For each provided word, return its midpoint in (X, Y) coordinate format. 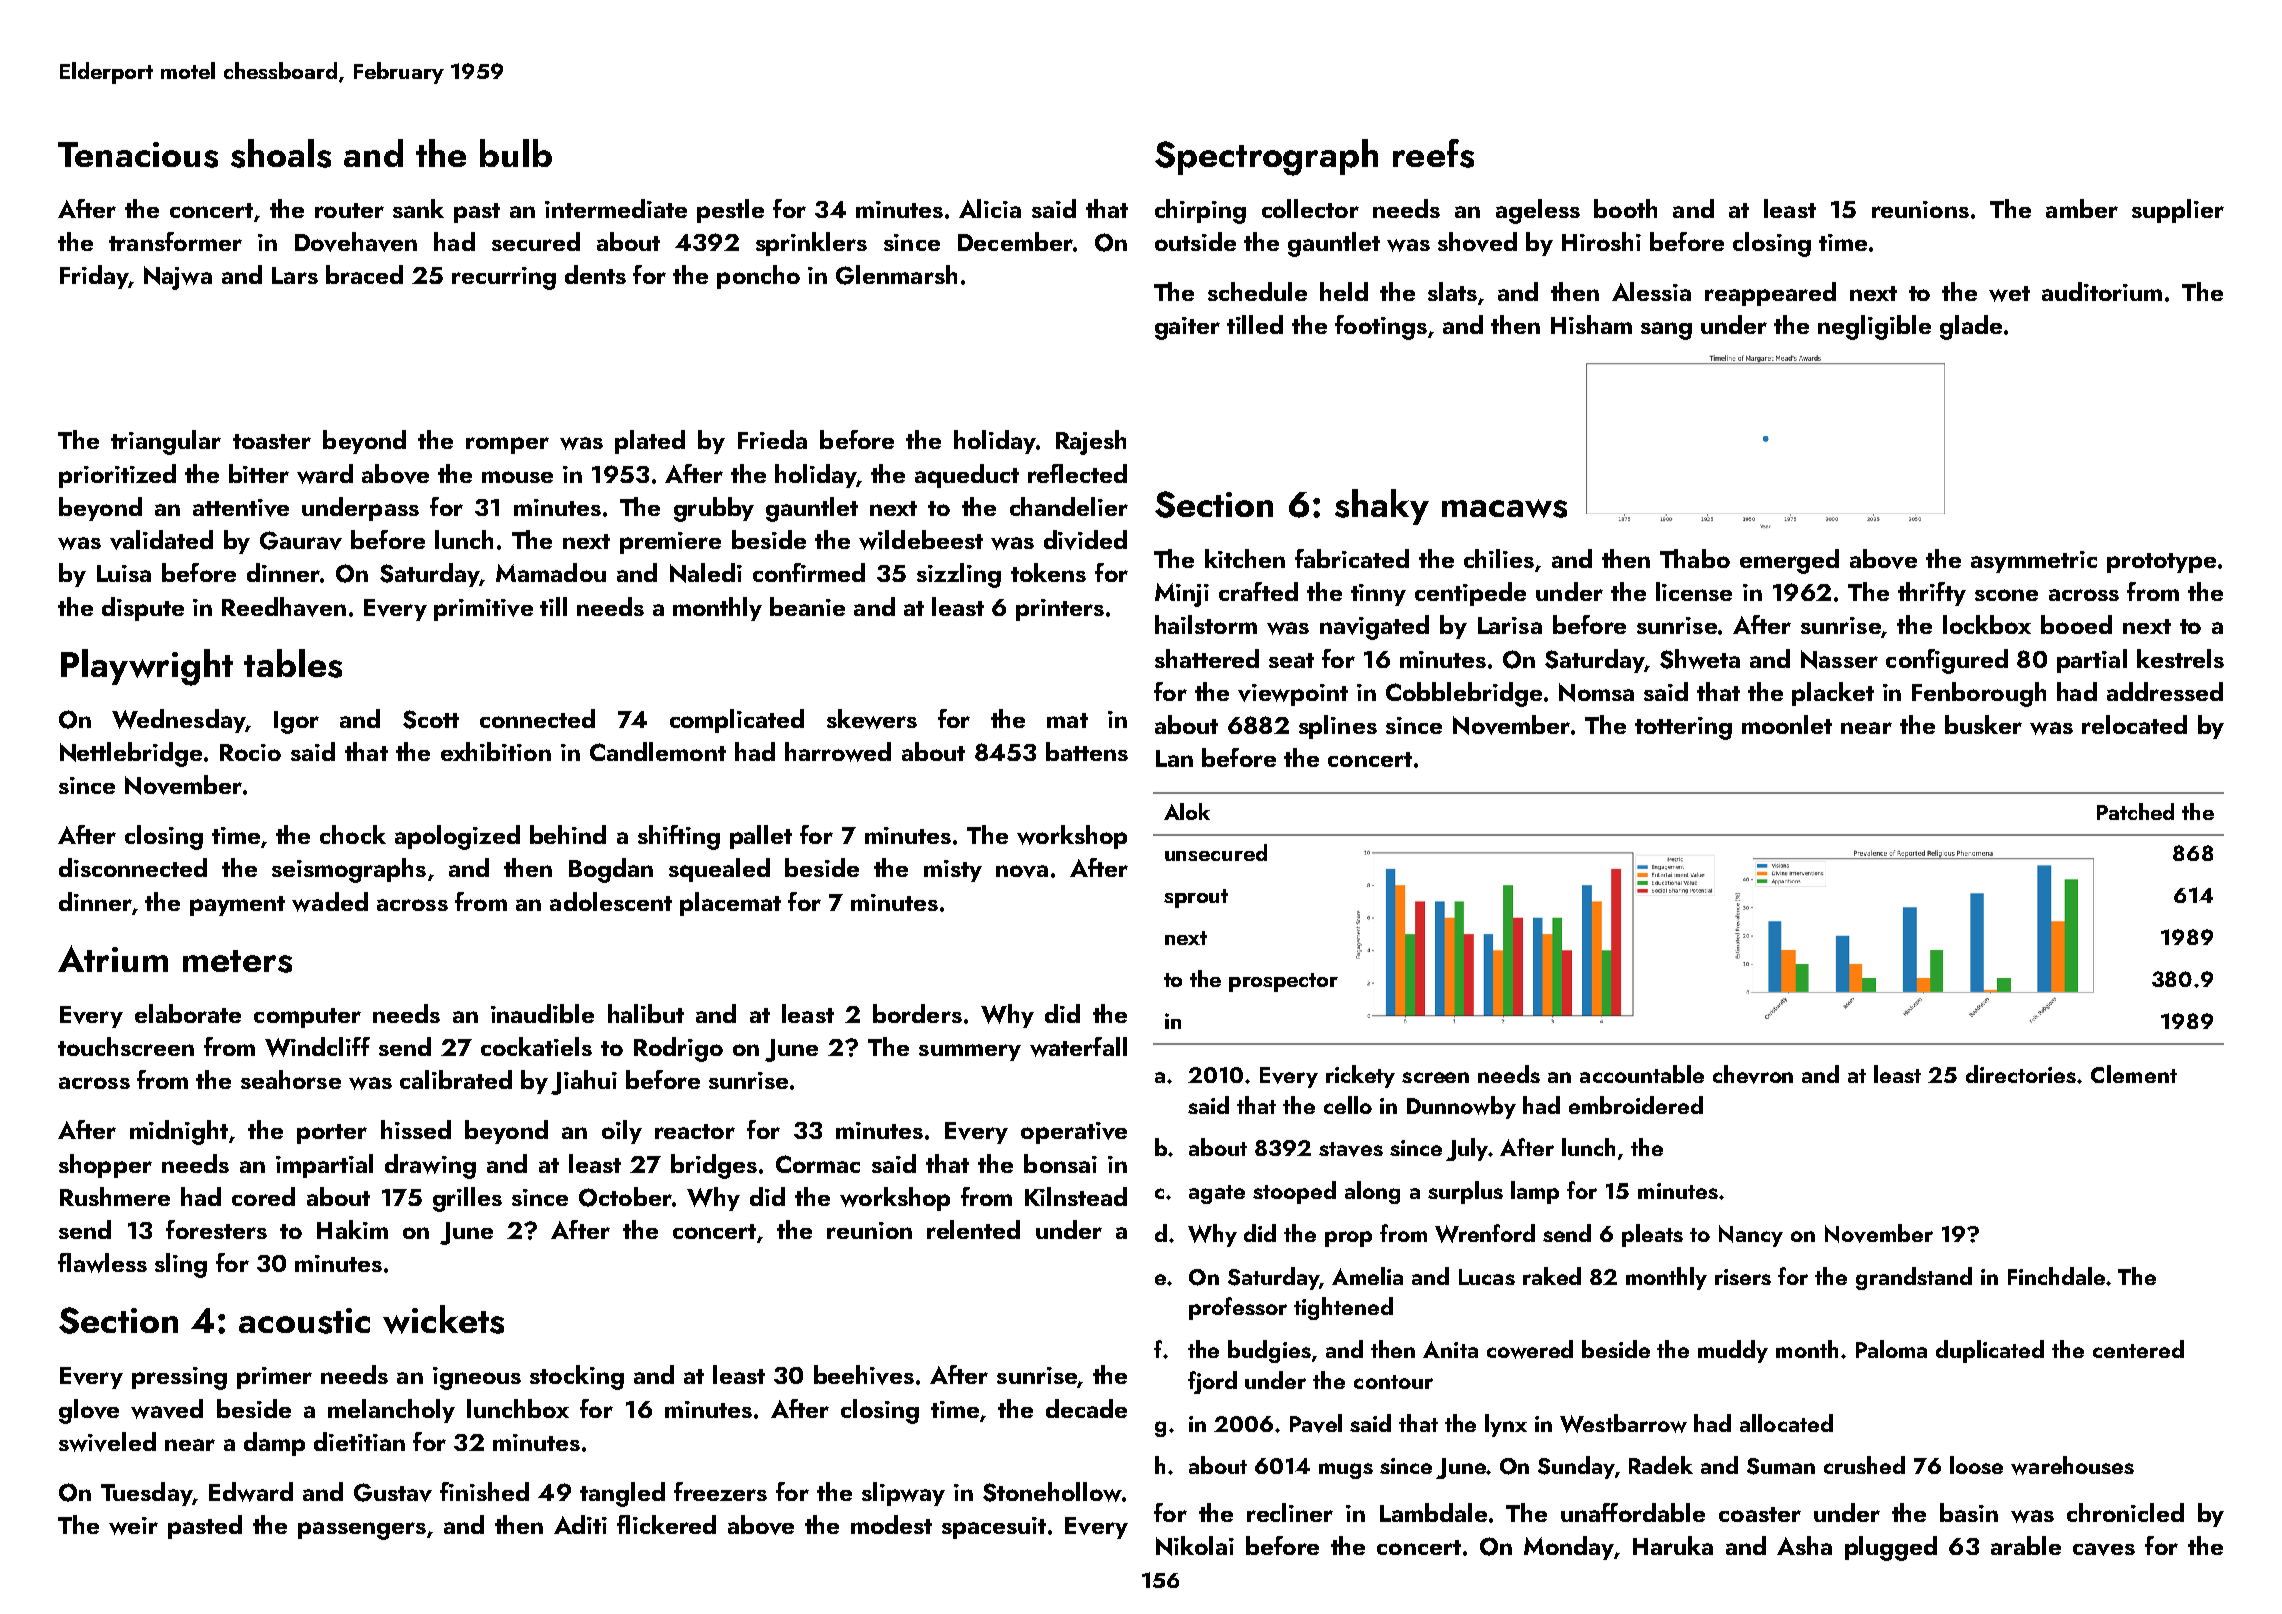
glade (1971, 327)
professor (1238, 1308)
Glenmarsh (896, 275)
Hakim (352, 1229)
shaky (1382, 507)
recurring (504, 278)
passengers (362, 1531)
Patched (2135, 811)
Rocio (250, 752)
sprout (1196, 898)
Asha (1804, 1545)
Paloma (1891, 1349)
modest (891, 1524)
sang (1666, 331)
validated (161, 540)
